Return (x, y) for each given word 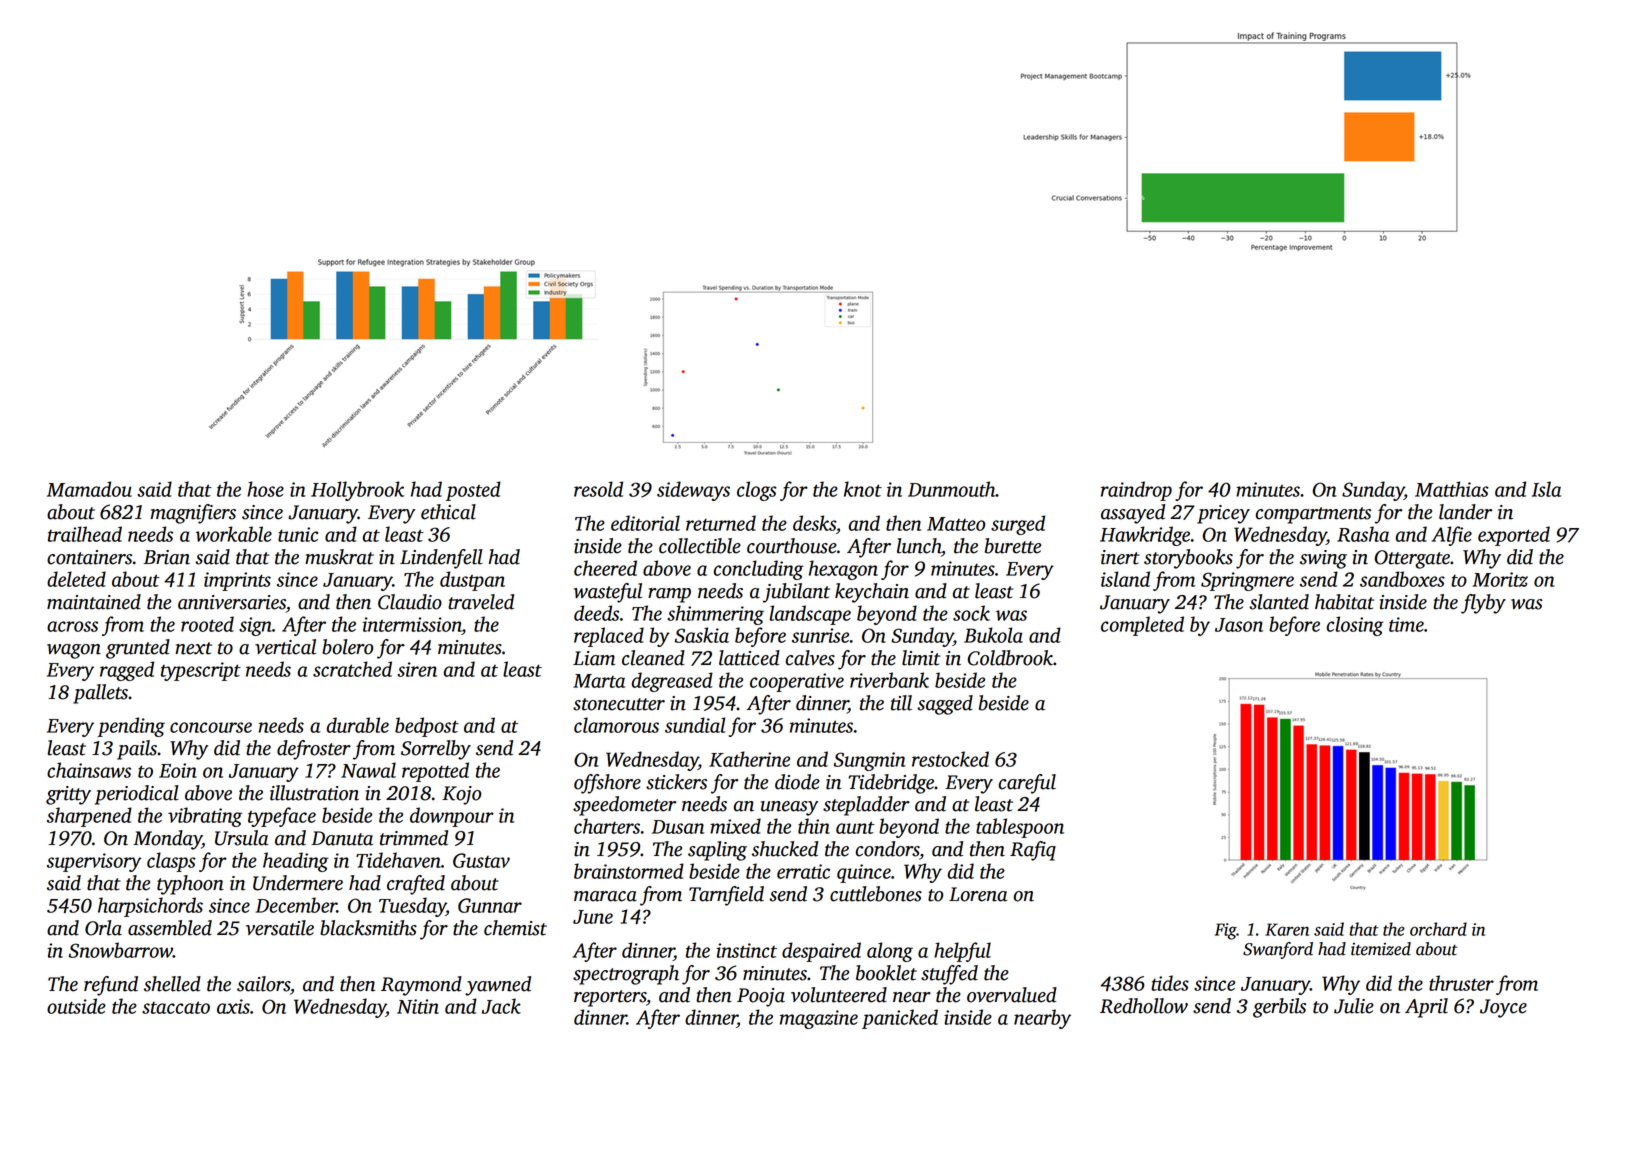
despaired (821, 952)
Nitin (418, 1006)
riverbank (889, 680)
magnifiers (193, 514)
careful (1027, 784)
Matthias (1452, 489)
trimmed (414, 838)
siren (417, 669)
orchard (1438, 929)
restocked (950, 759)
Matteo (956, 524)
